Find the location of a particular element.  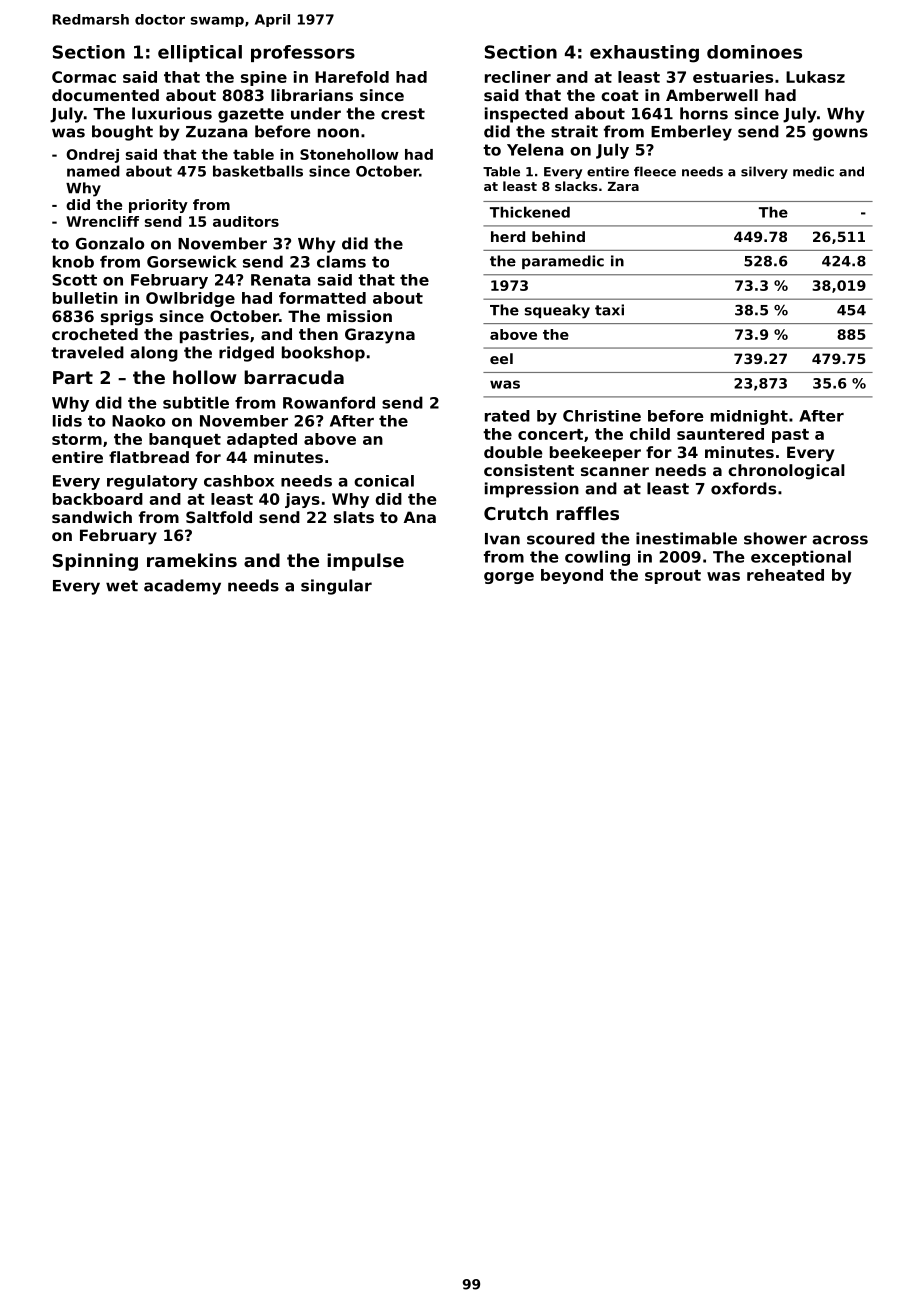

spine is located at coordinates (264, 78).
